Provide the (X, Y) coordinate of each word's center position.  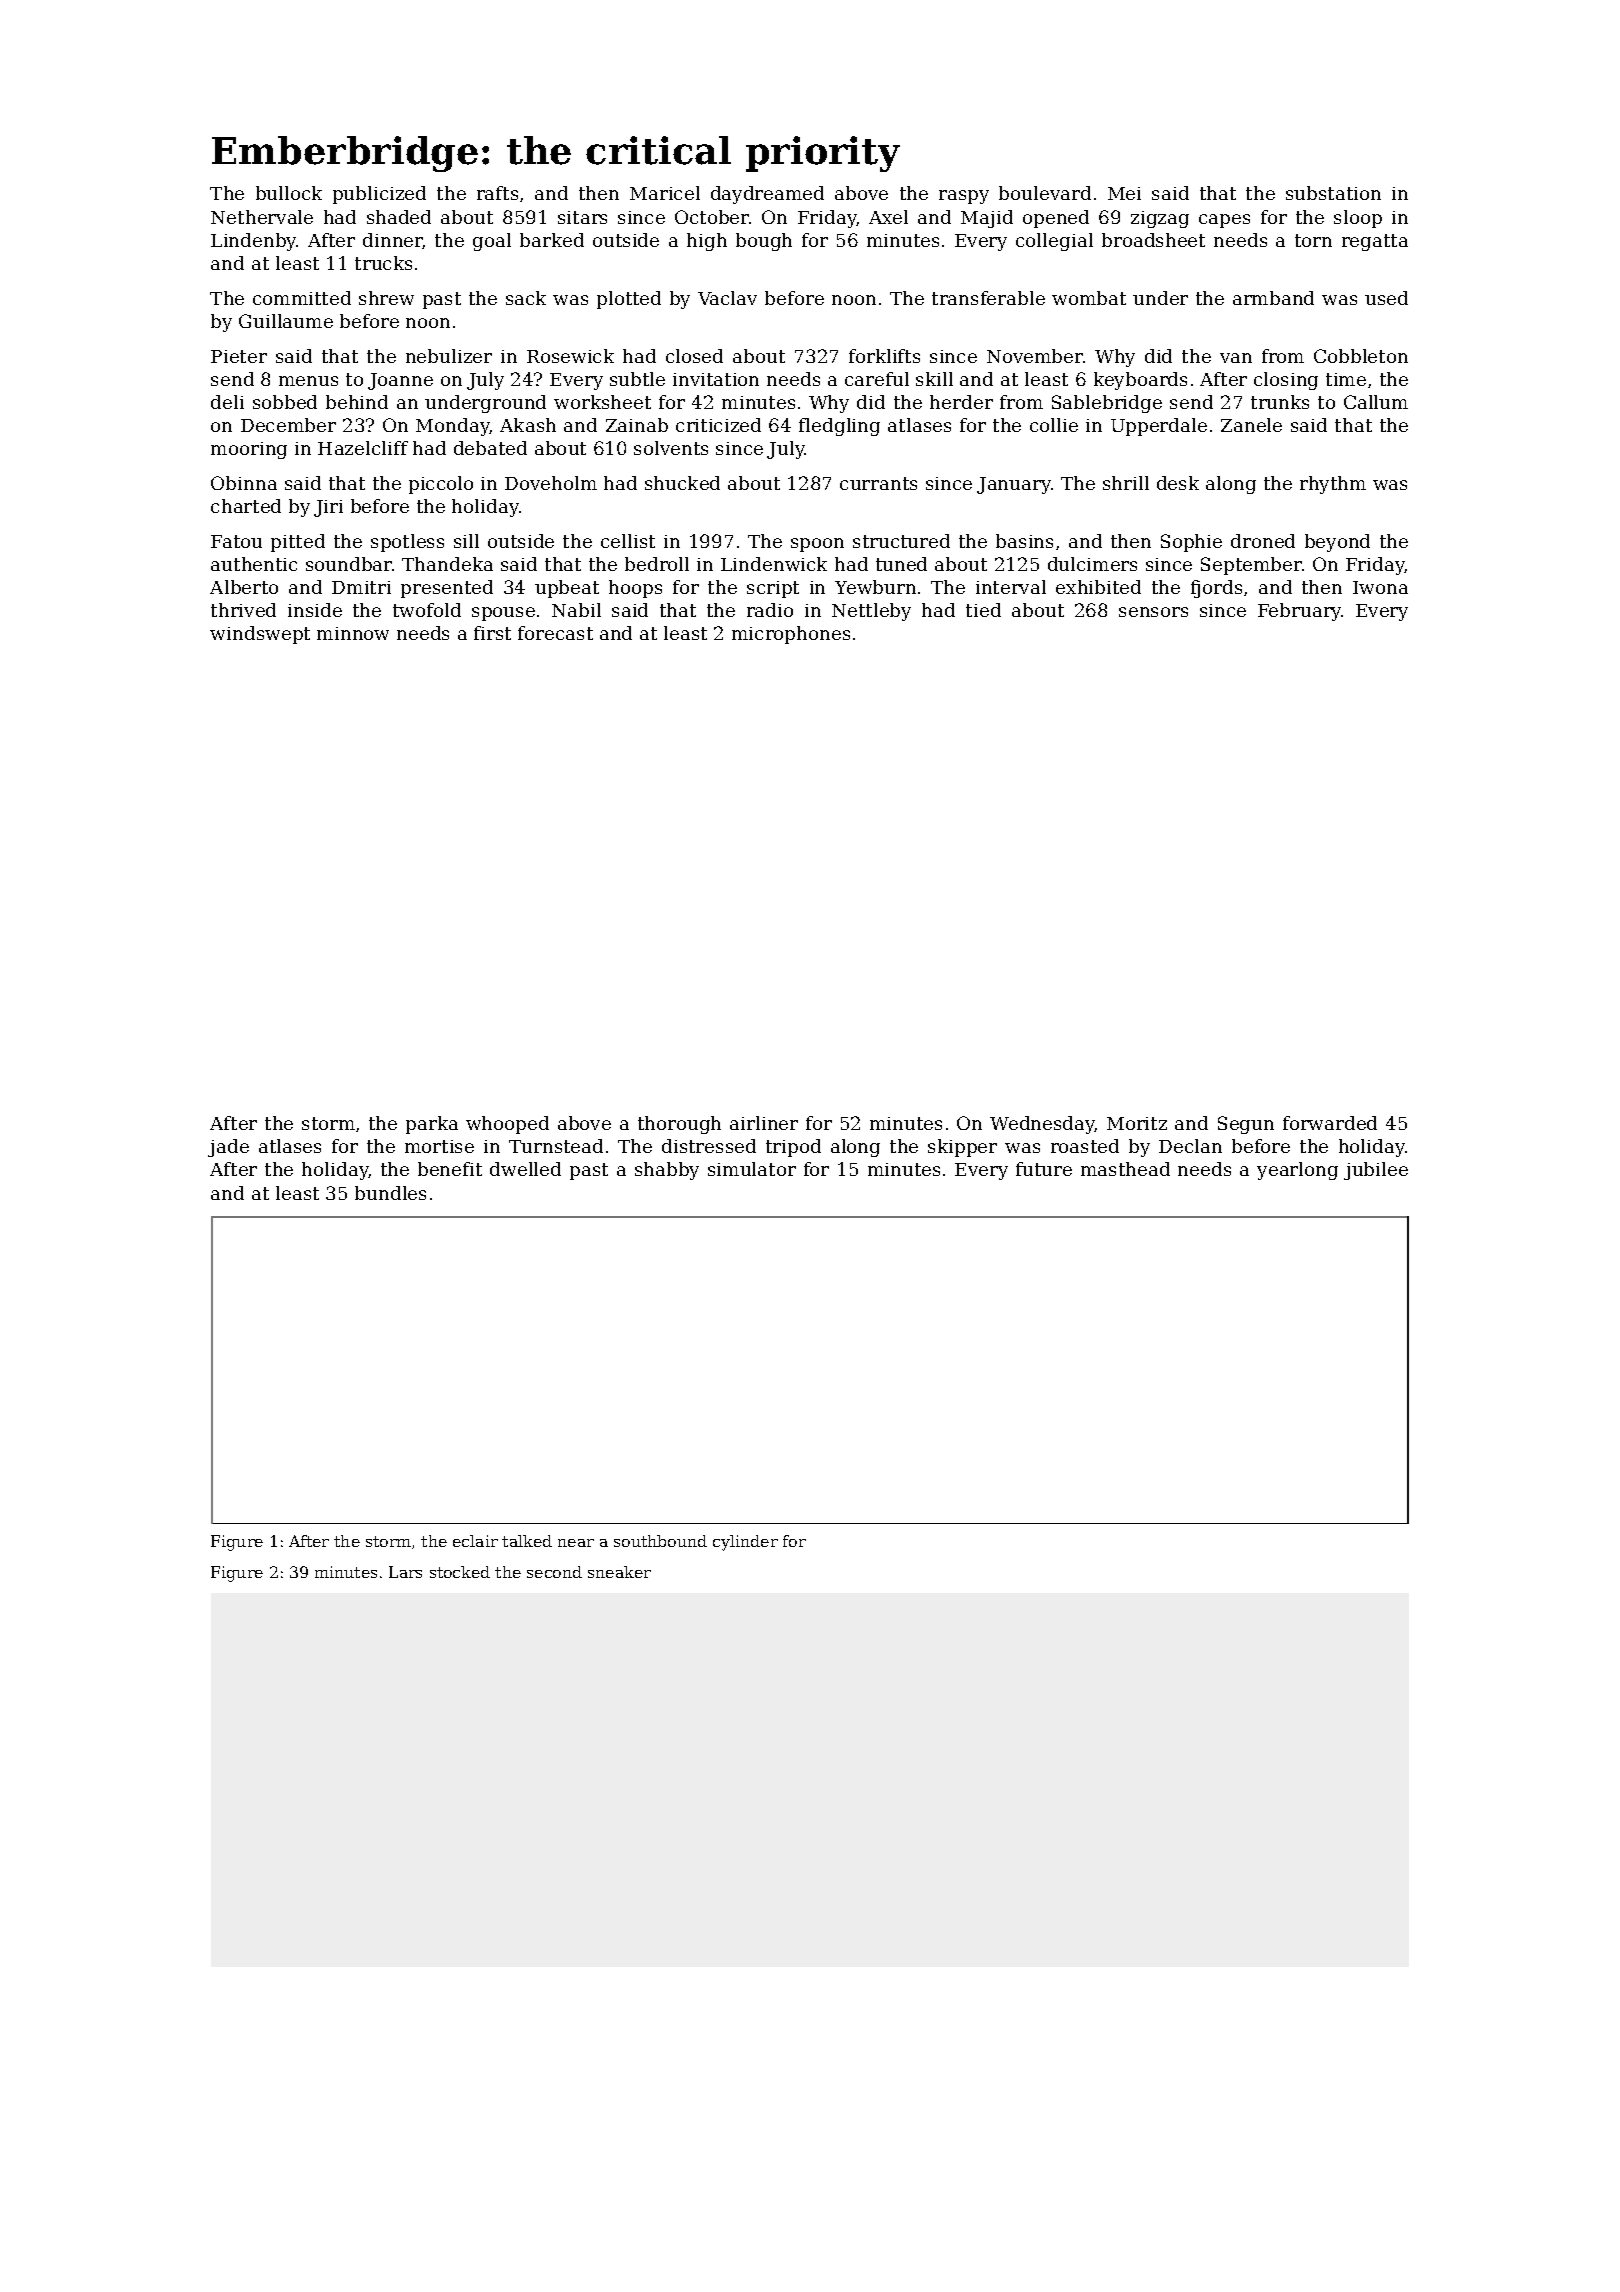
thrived (243, 610)
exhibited (1098, 587)
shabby (667, 1171)
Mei (1124, 193)
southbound (660, 1541)
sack (526, 298)
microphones (791, 635)
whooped (507, 1125)
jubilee (1376, 1171)
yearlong (1297, 1171)
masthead (1125, 1169)
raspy (964, 197)
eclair (475, 1541)
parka (432, 1125)
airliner (764, 1123)
